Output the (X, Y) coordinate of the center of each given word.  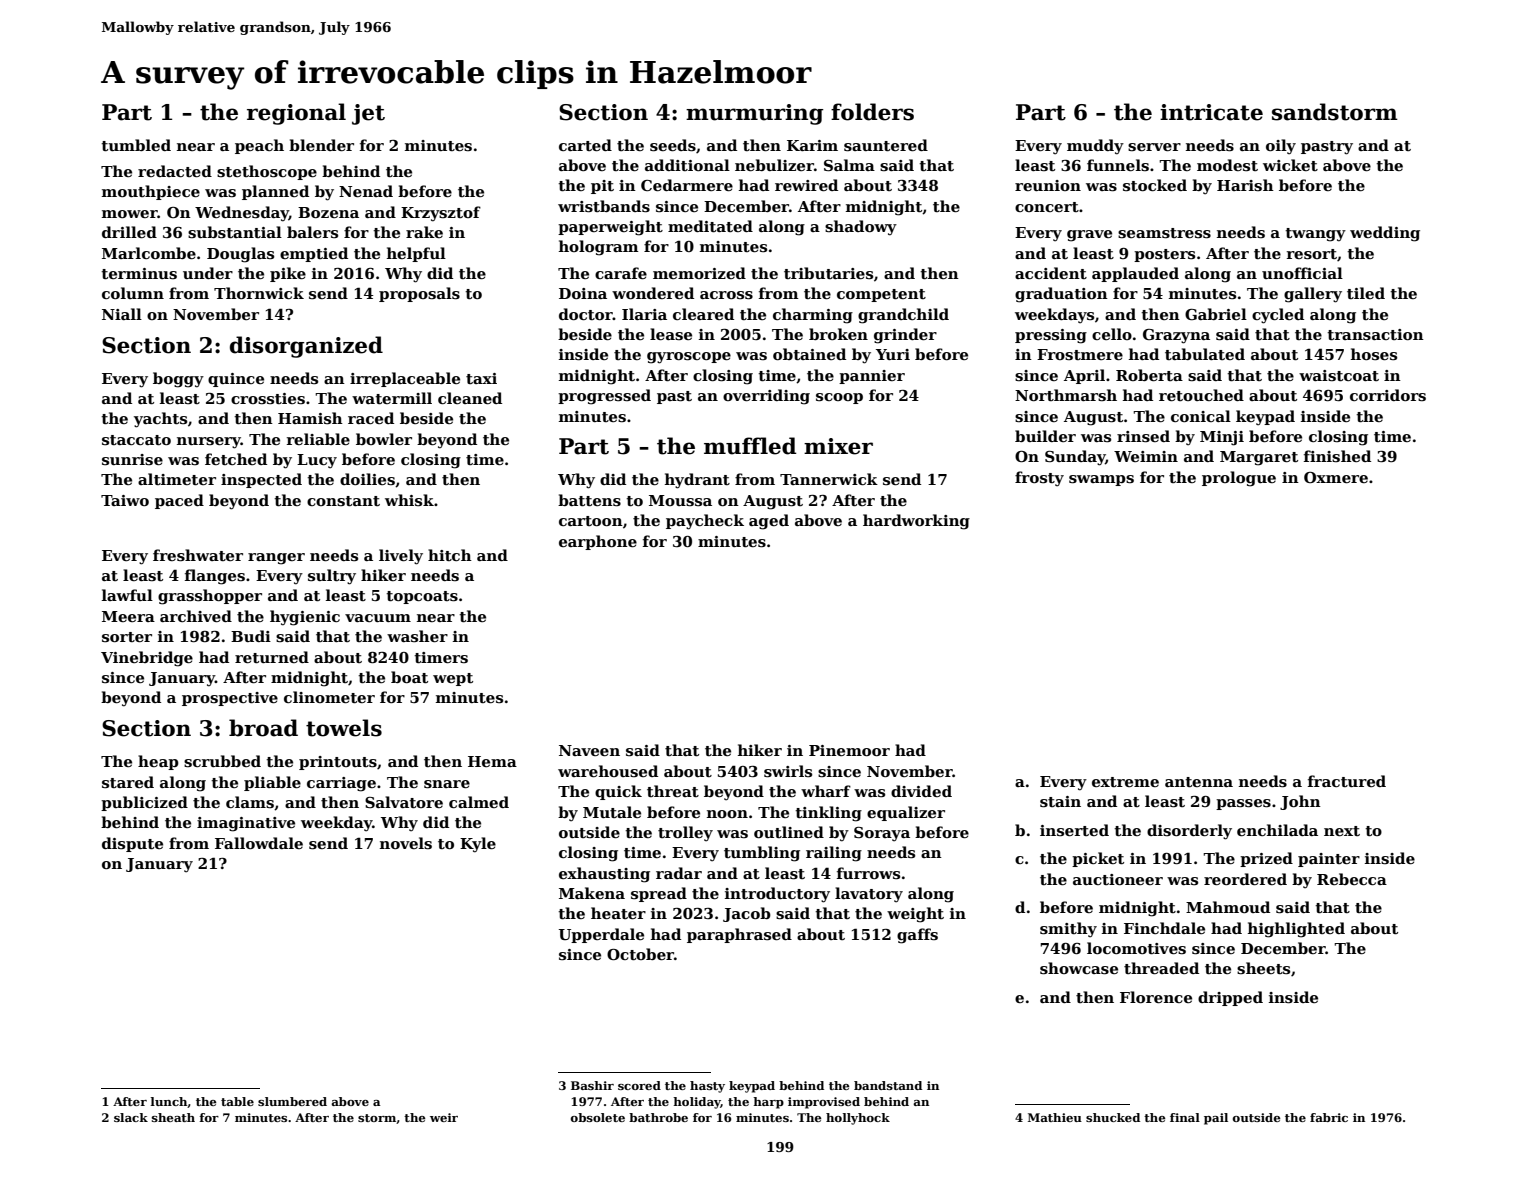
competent (881, 295)
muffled (750, 446)
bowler (384, 439)
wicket (1290, 165)
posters (1164, 255)
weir (444, 1117)
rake (424, 232)
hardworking (916, 522)
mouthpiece (151, 192)
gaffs (917, 936)
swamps (1101, 480)
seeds (673, 145)
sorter (127, 637)
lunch (169, 1102)
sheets (1263, 968)
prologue (1239, 479)
